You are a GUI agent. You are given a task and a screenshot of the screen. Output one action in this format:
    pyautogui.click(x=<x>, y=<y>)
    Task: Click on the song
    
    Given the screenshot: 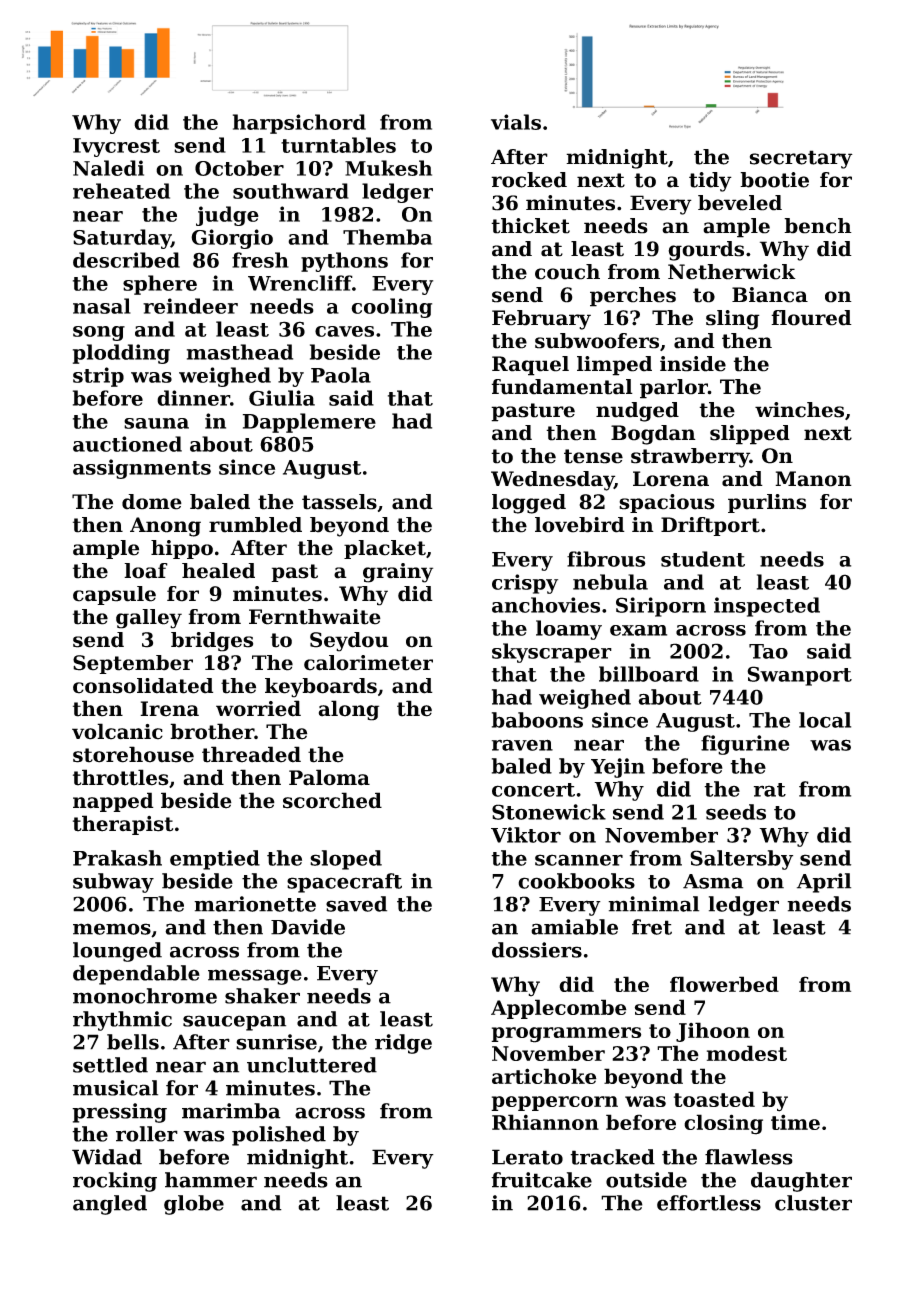 What is the action you would take?
    pyautogui.click(x=99, y=333)
